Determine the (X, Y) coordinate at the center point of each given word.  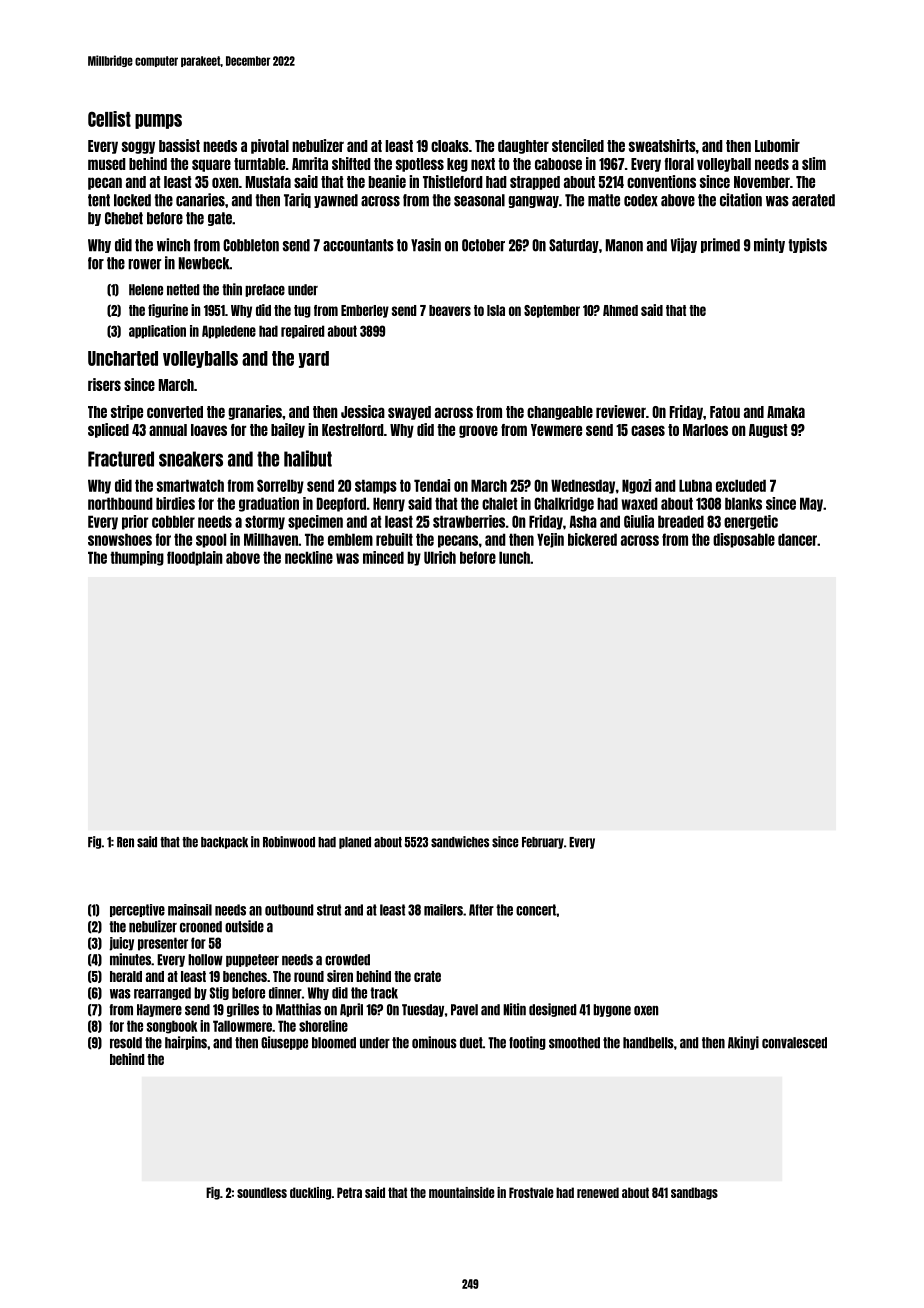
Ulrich (440, 557)
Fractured (121, 459)
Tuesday (423, 1010)
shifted (351, 163)
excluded (741, 485)
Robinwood (289, 842)
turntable (259, 164)
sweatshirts (662, 145)
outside (244, 926)
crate (427, 976)
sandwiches (460, 842)
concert (536, 910)
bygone (612, 1010)
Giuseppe (284, 1043)
